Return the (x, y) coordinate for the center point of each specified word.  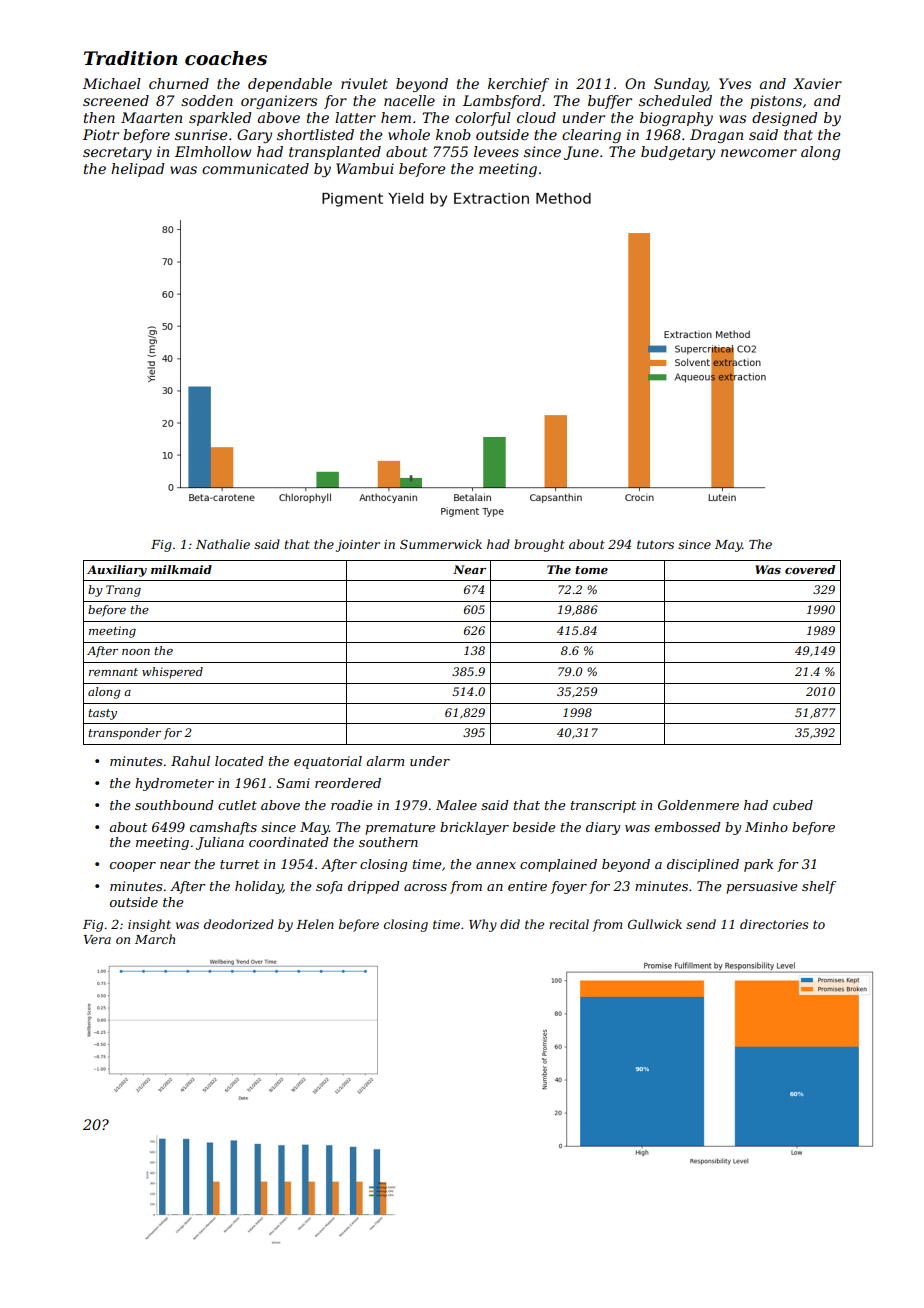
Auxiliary (117, 571)
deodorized (239, 924)
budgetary (678, 153)
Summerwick (441, 544)
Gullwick (655, 924)
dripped (373, 887)
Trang (123, 591)
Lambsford (502, 102)
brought (539, 545)
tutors (655, 544)
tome (591, 570)
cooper (133, 867)
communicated (255, 168)
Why (483, 925)
